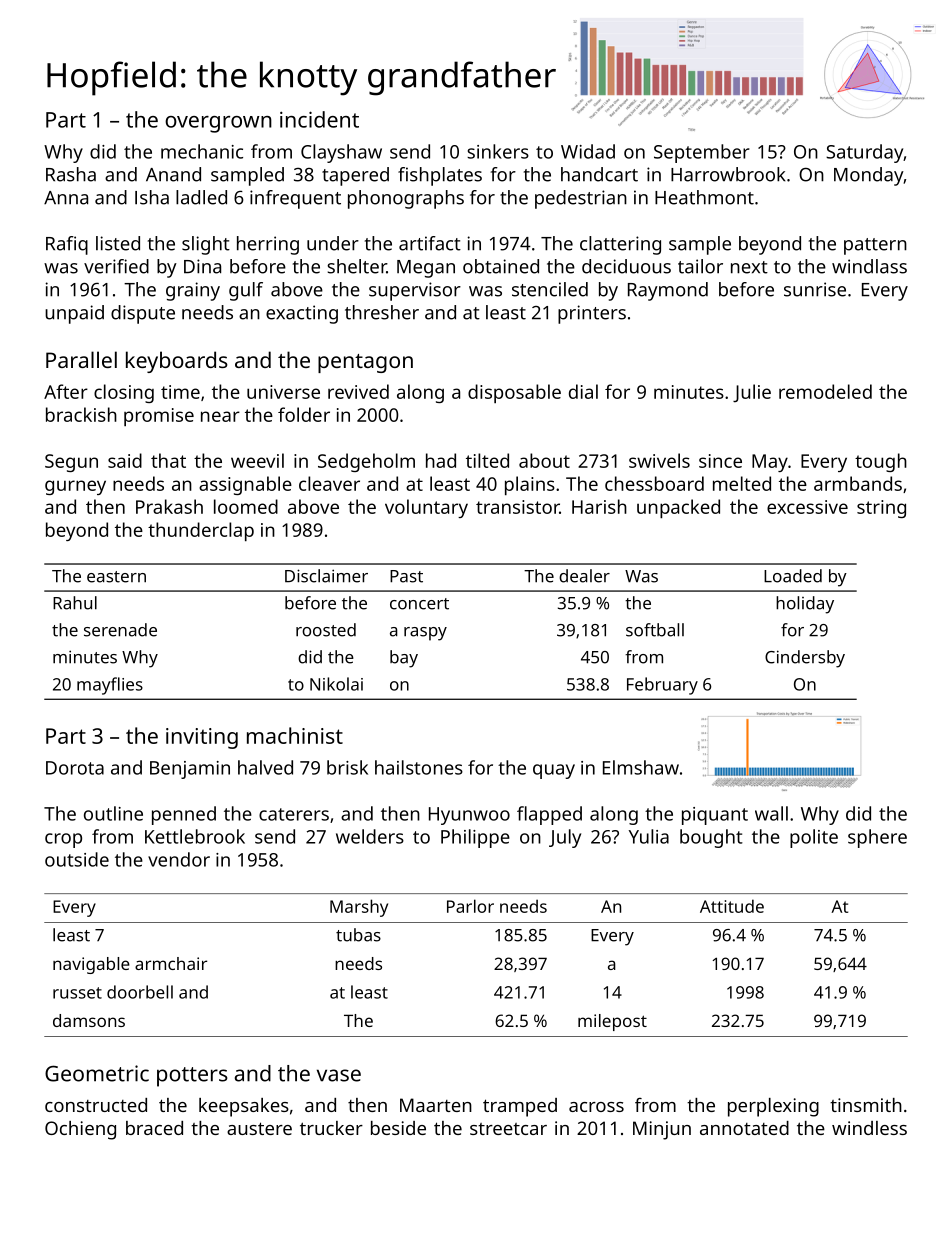 The width and height of the document is (952, 1233). Describe the element at coordinates (77, 993) in the document. I see `russet` at that location.
